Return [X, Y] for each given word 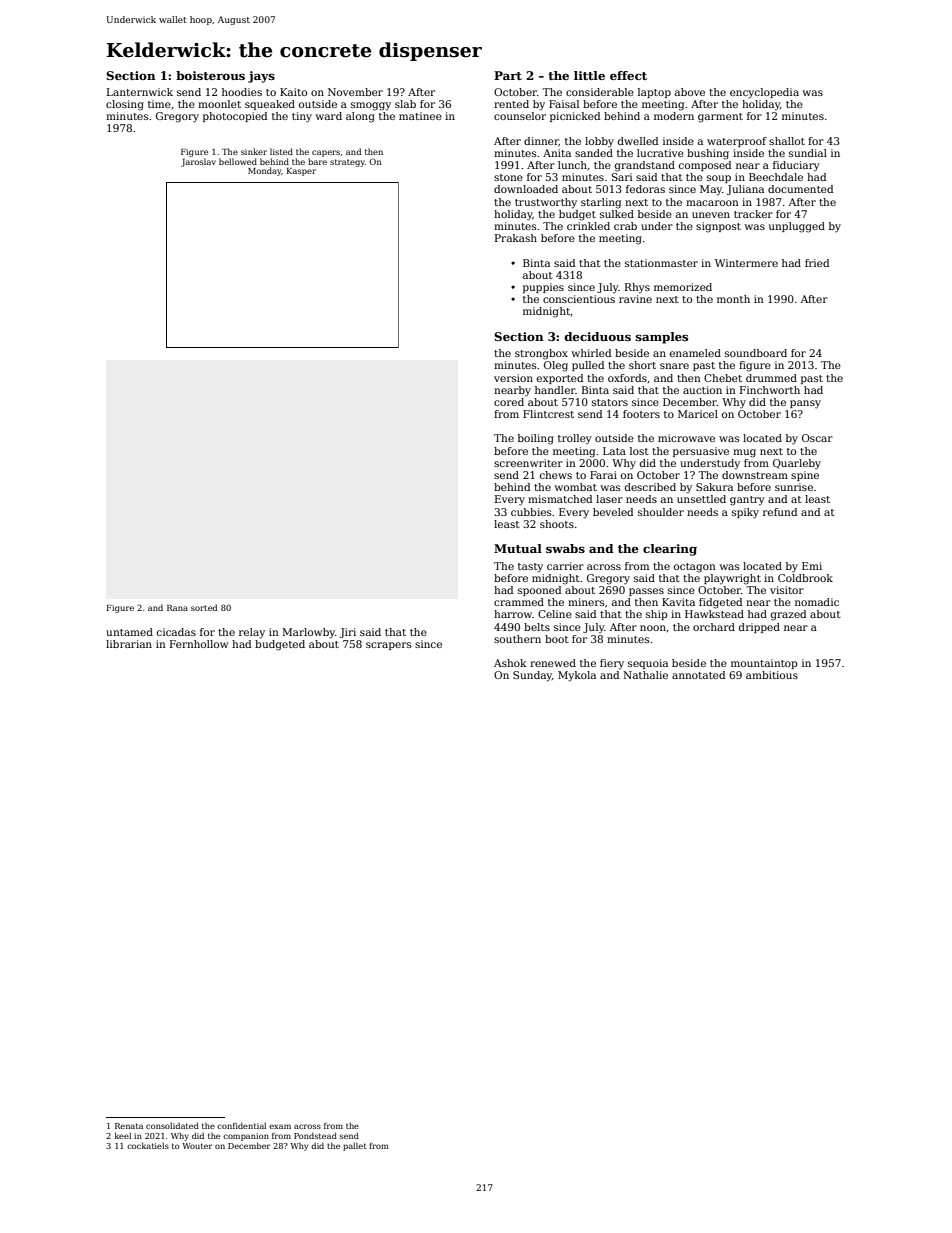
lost [639, 451]
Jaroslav [198, 162]
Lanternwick [140, 92]
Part [508, 75]
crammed [519, 602]
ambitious [772, 675]
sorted [204, 607]
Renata [129, 1126]
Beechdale [776, 177]
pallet [355, 1146]
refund [780, 512]
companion [246, 1137]
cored [509, 402]
